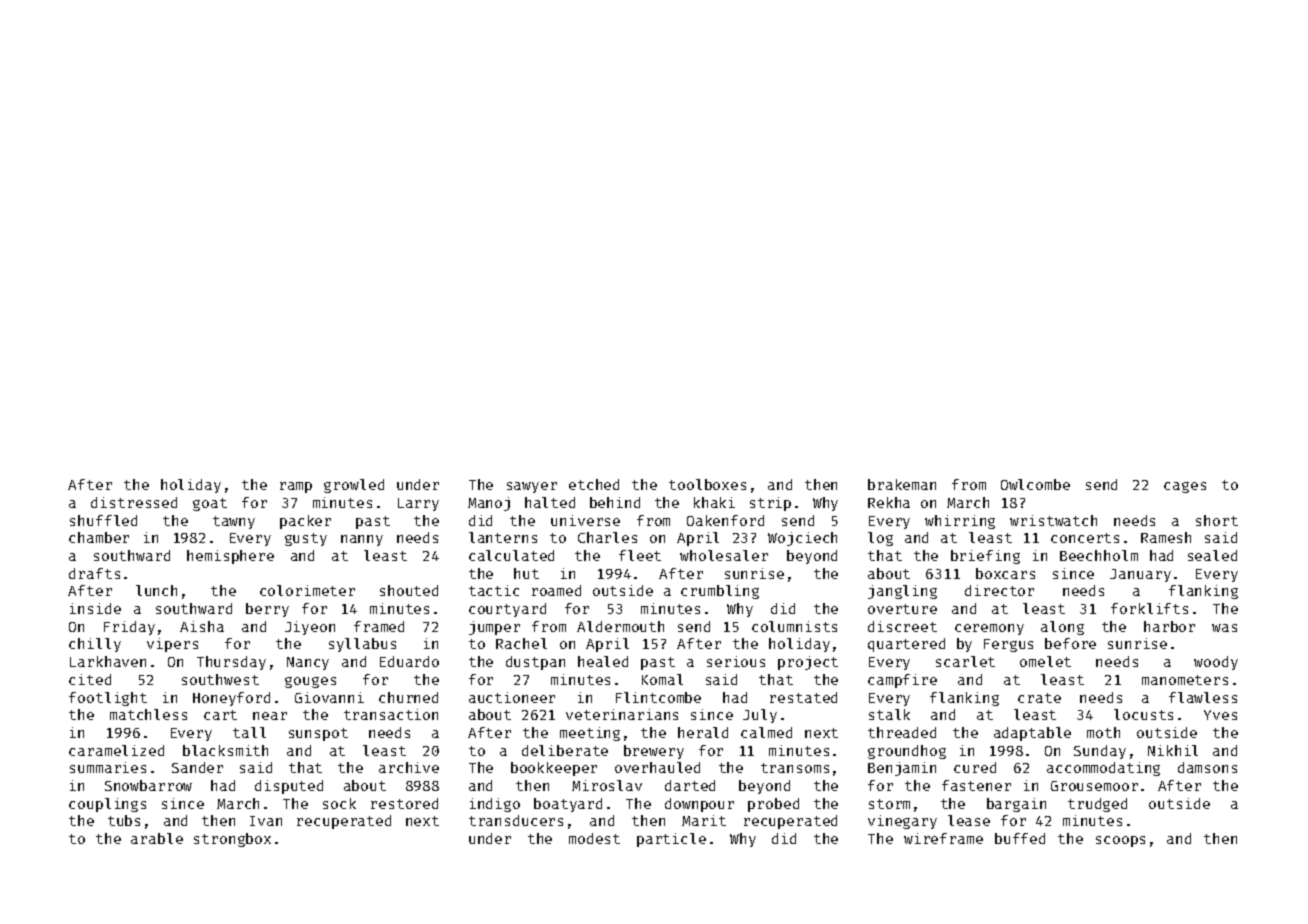 The width and height of the screenshot is (1308, 924). What do you see at coordinates (362, 540) in the screenshot?
I see `nanny` at bounding box center [362, 540].
